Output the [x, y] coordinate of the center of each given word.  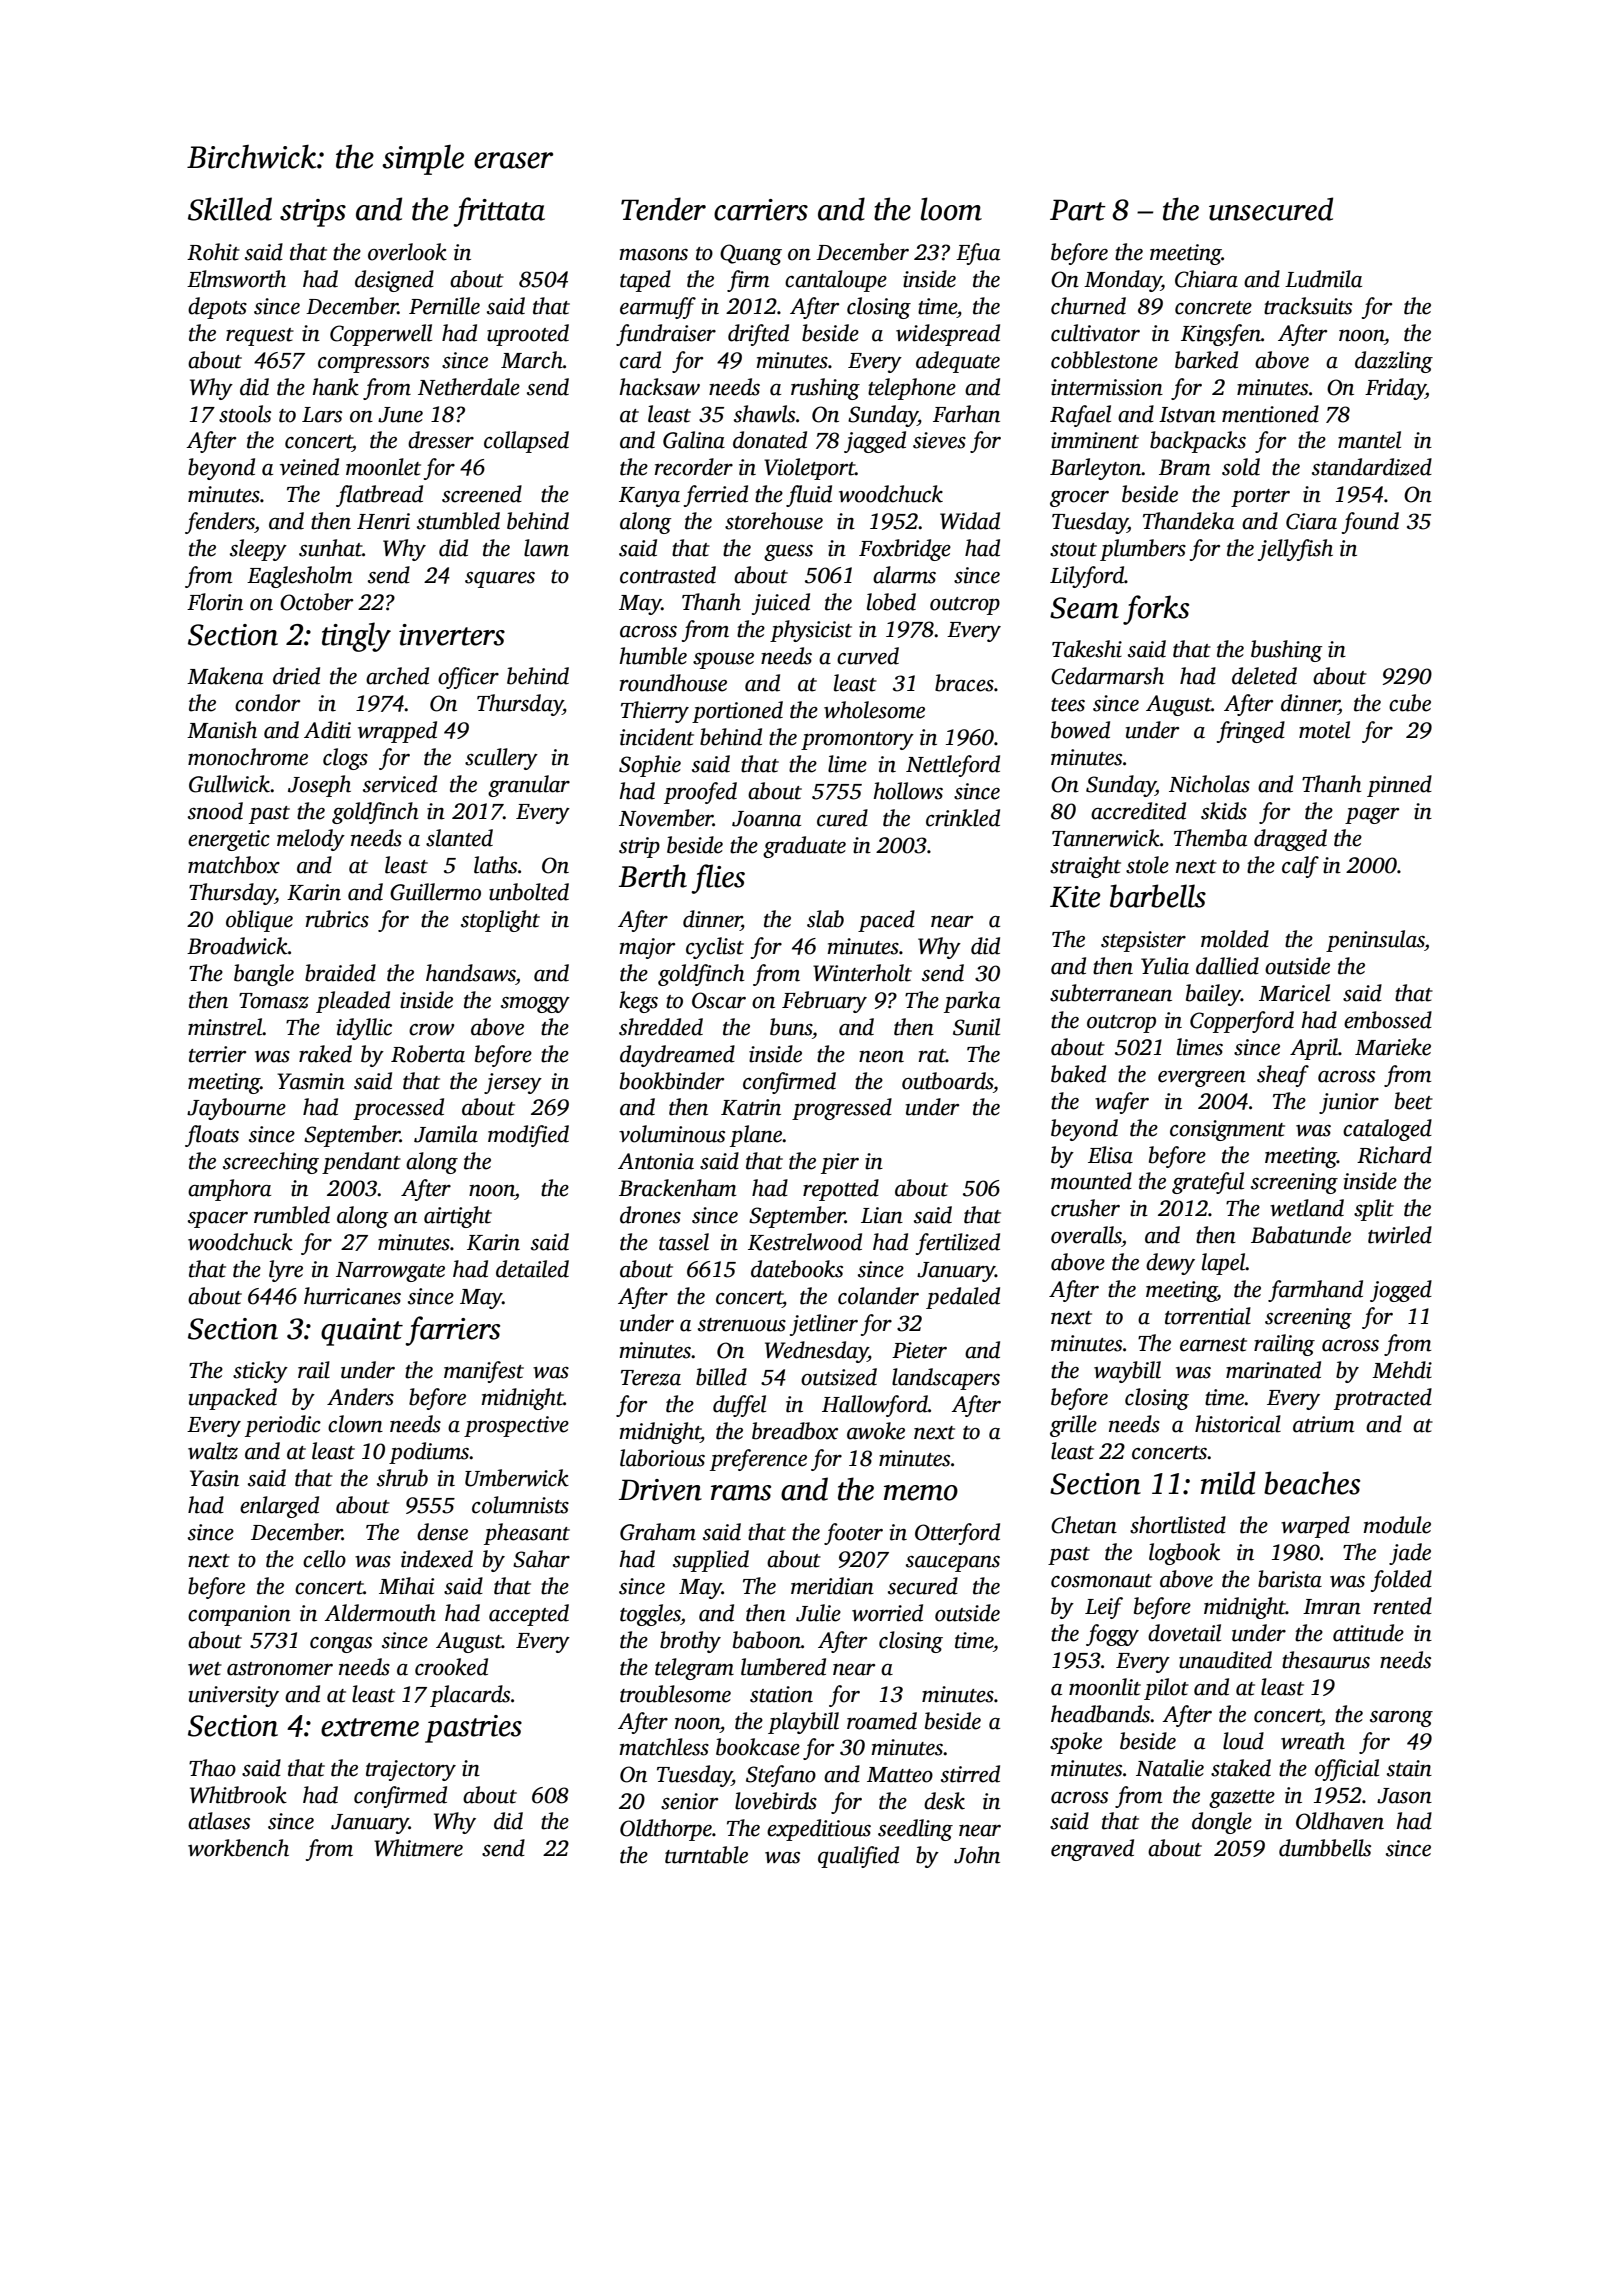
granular [529, 786]
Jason [1404, 1796]
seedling [915, 1830]
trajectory [411, 1770]
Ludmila [1323, 279]
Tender [663, 209]
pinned [1399, 786]
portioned [737, 712]
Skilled [230, 209]
